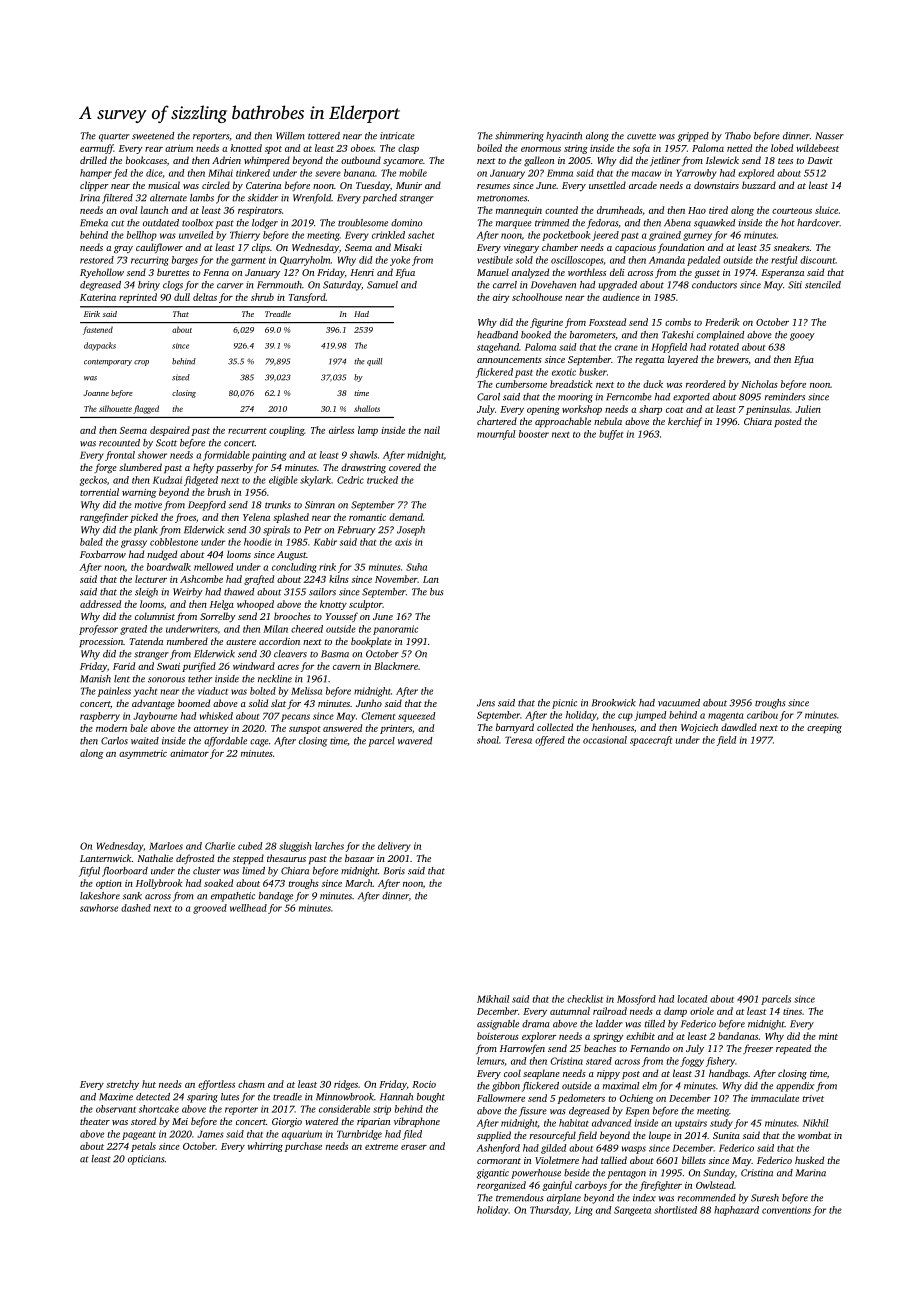 The width and height of the document is (924, 1308). I want to click on approachable, so click(563, 422).
